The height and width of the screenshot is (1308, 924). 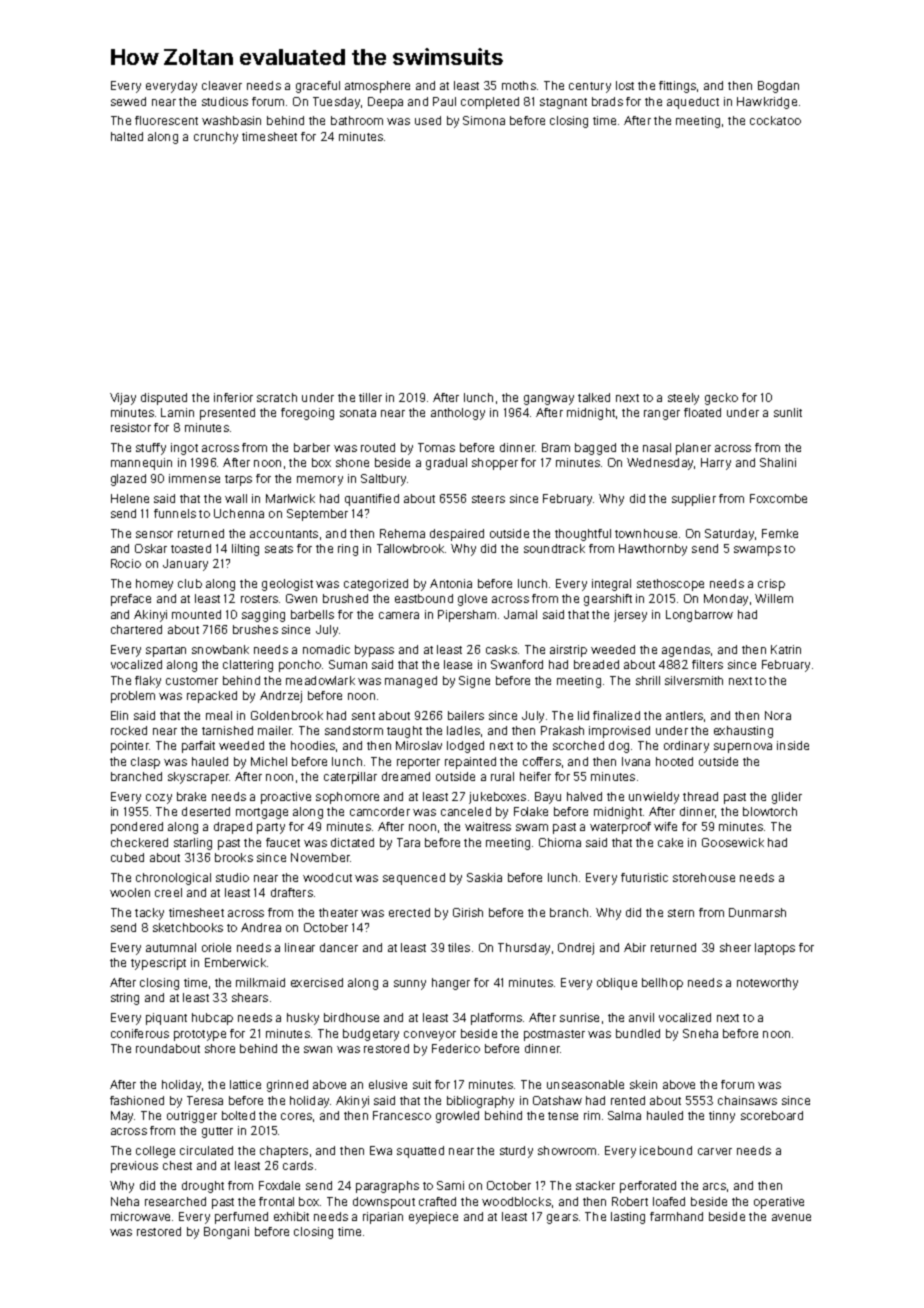 I want to click on coniferous, so click(x=140, y=1033).
